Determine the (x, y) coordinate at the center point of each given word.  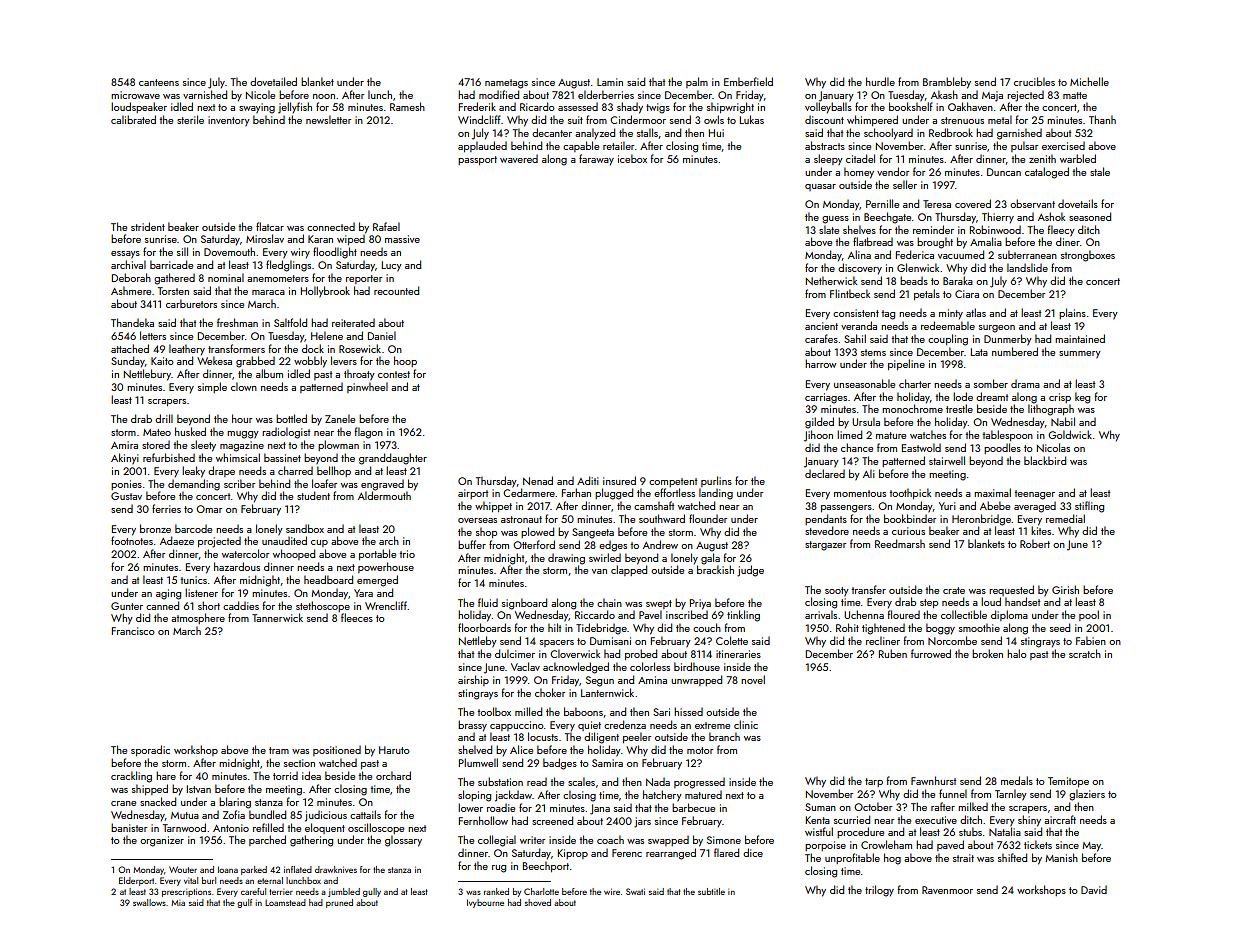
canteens (159, 82)
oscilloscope (376, 828)
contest (394, 374)
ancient (821, 326)
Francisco (133, 631)
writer (532, 840)
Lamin (610, 82)
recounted (396, 290)
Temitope (1068, 782)
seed (1060, 627)
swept (659, 604)
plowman (338, 445)
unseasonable (864, 383)
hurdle (880, 81)
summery (1080, 355)
